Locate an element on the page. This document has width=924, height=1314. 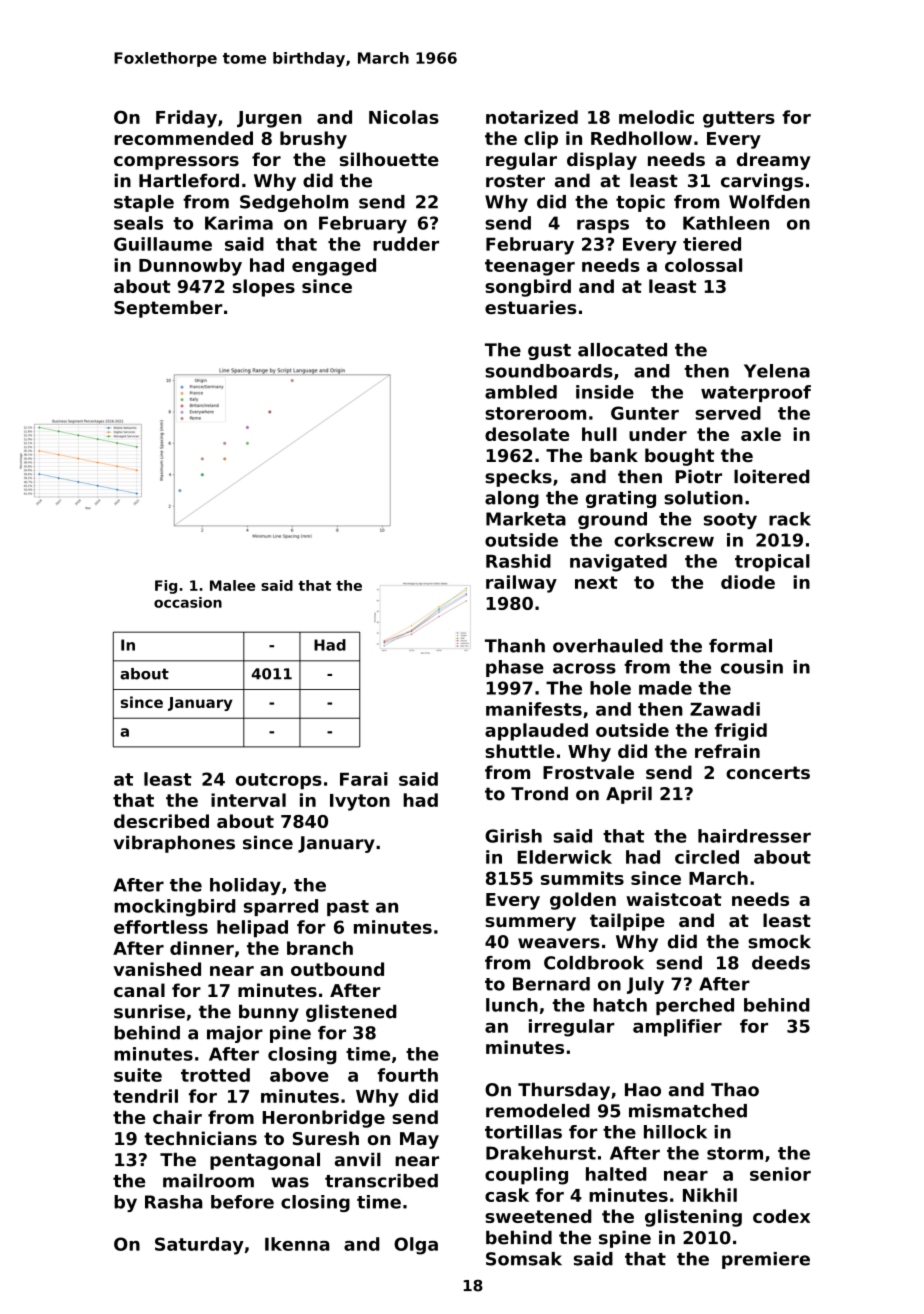
roster is located at coordinates (515, 181).
